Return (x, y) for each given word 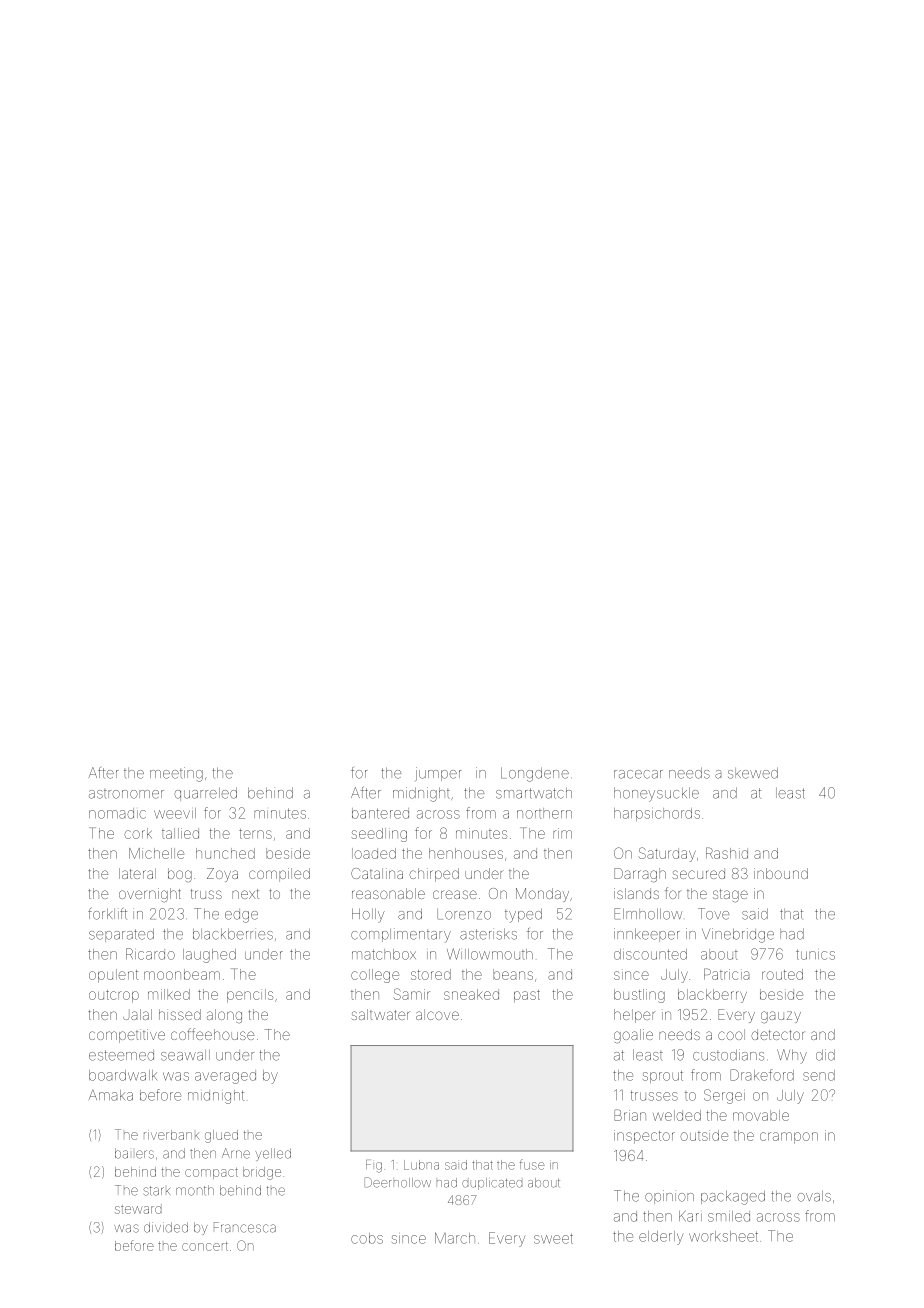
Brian (630, 1115)
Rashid (727, 853)
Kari (690, 1216)
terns (255, 834)
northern (544, 813)
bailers (134, 1153)
